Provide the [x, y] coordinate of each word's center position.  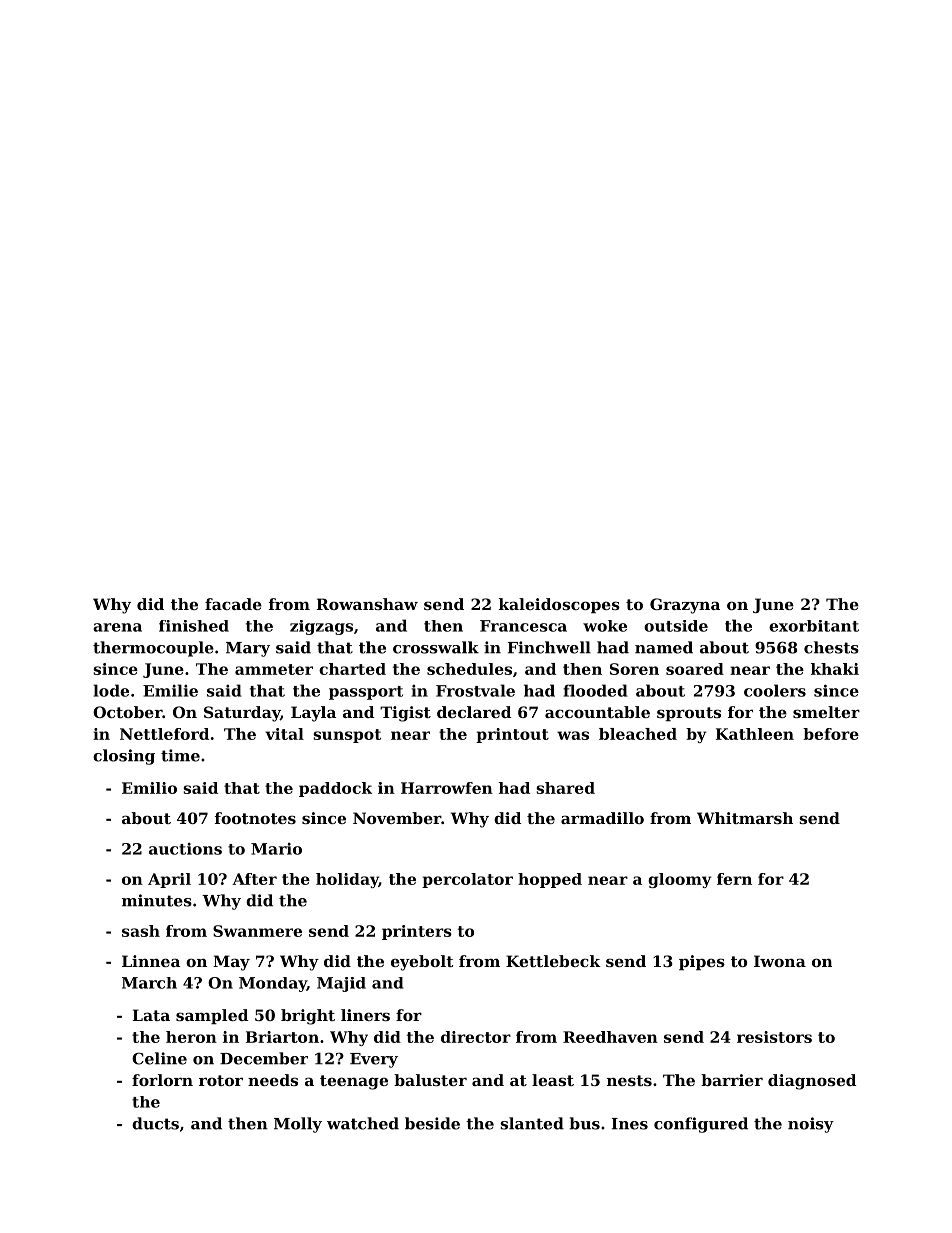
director [476, 1037]
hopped [550, 880]
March [149, 983]
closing [124, 757]
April [169, 880]
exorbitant [814, 626]
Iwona [780, 961]
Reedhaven [610, 1037]
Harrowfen [447, 788]
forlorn [162, 1080]
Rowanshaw [367, 604]
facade [233, 604]
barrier [732, 1080]
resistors [774, 1037]
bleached [638, 734]
